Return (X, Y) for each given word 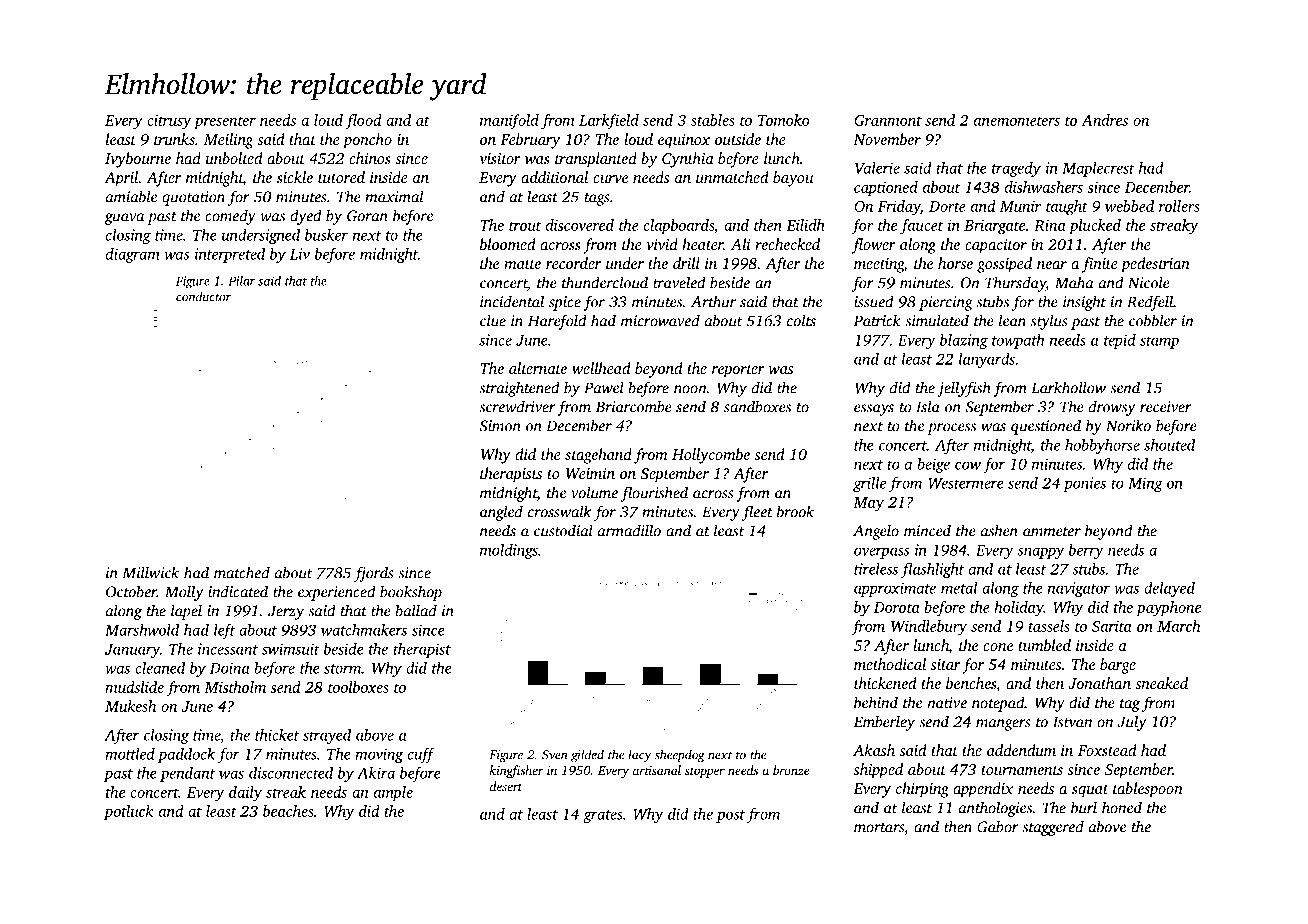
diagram (133, 255)
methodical (890, 664)
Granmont (888, 120)
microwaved (660, 320)
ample (393, 793)
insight (1084, 303)
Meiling (228, 141)
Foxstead (1107, 750)
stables (713, 120)
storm (342, 669)
